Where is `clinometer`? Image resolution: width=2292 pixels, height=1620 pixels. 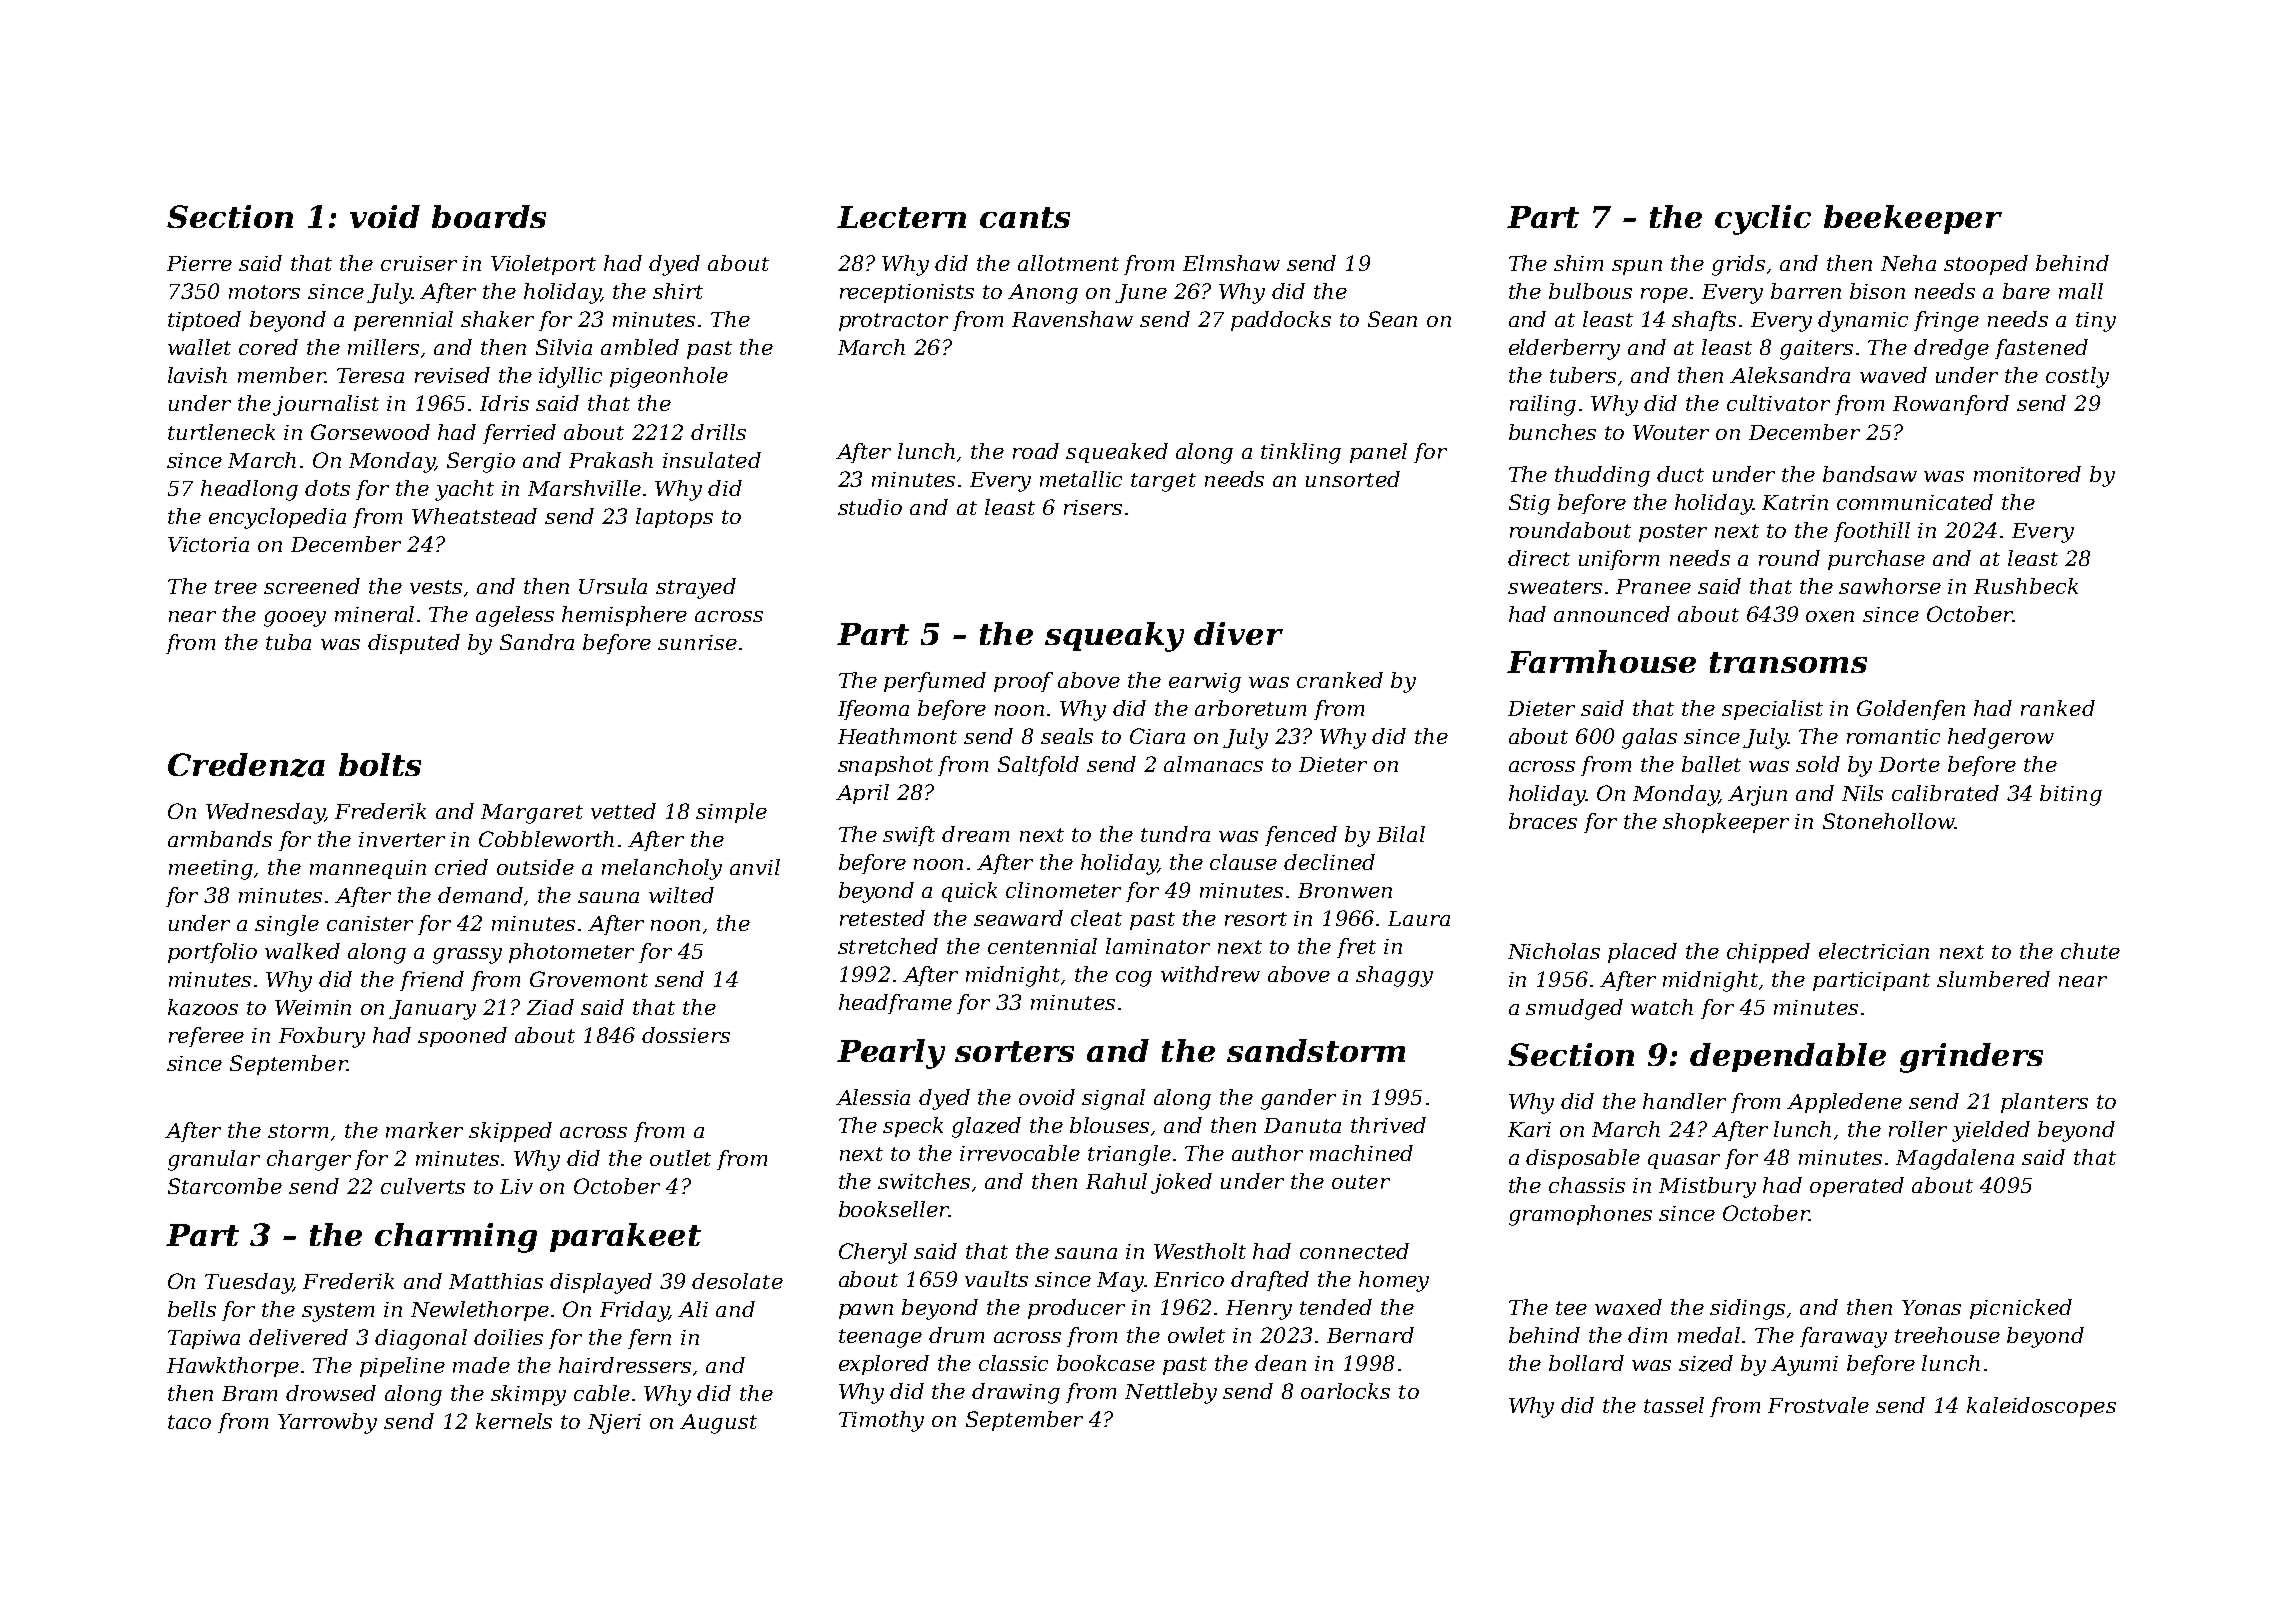
clinometer is located at coordinates (1063, 890).
